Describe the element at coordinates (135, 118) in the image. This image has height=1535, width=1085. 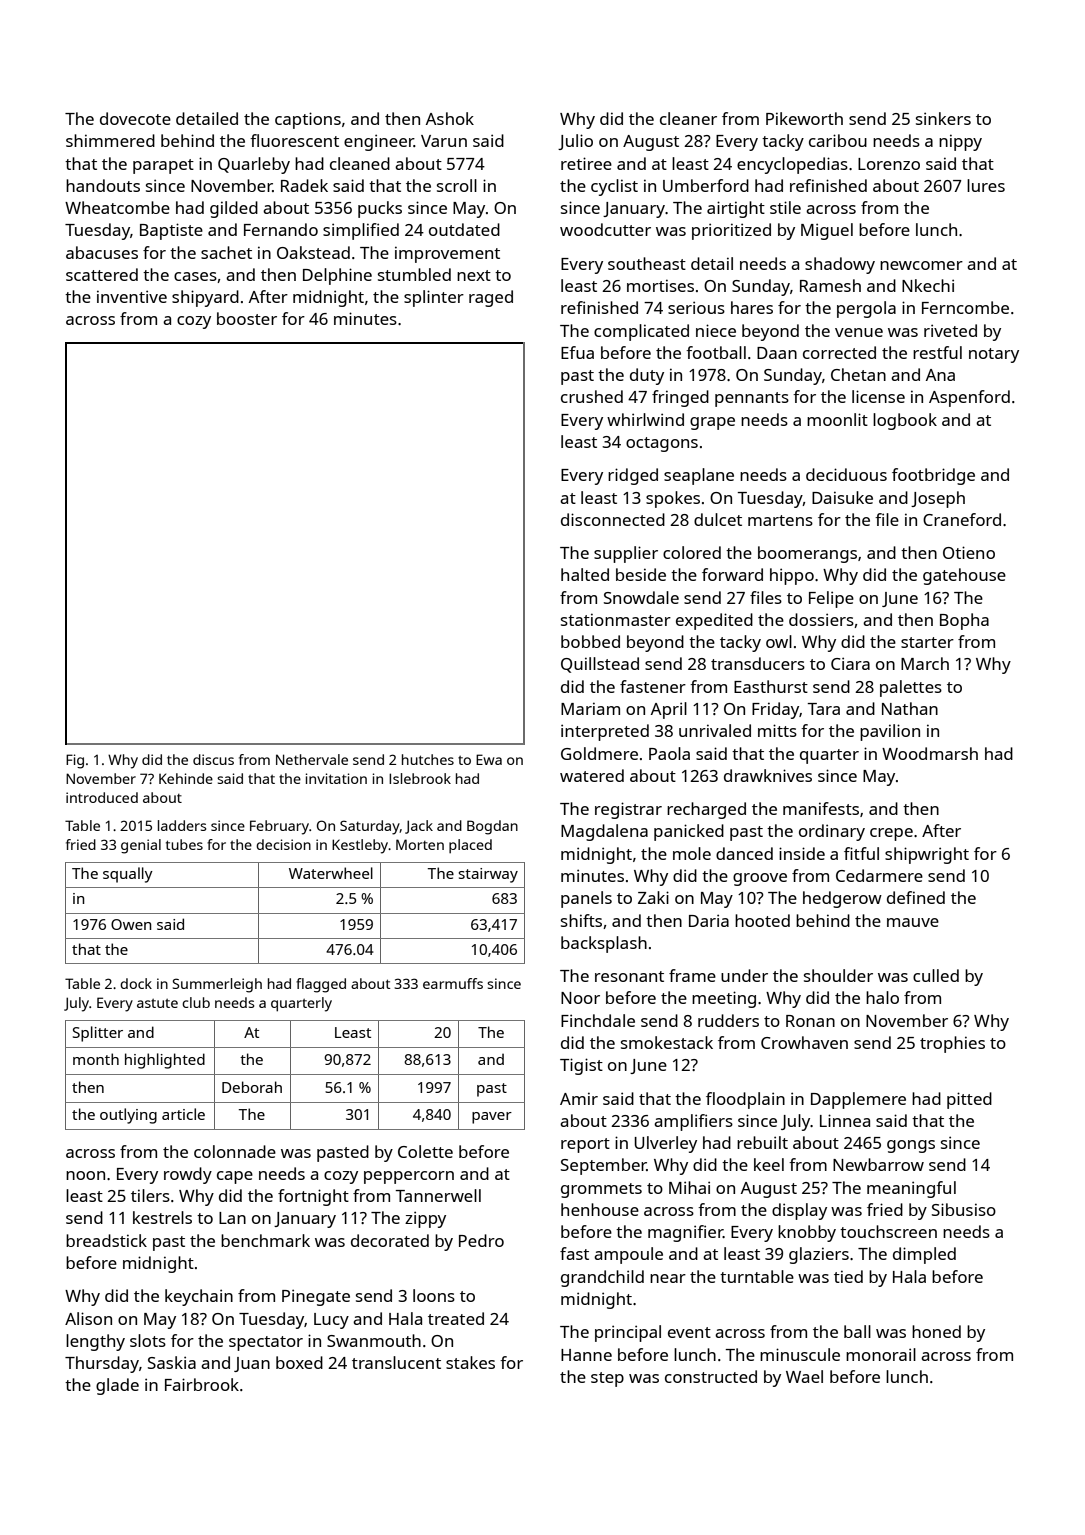
I see `dovecote` at that location.
